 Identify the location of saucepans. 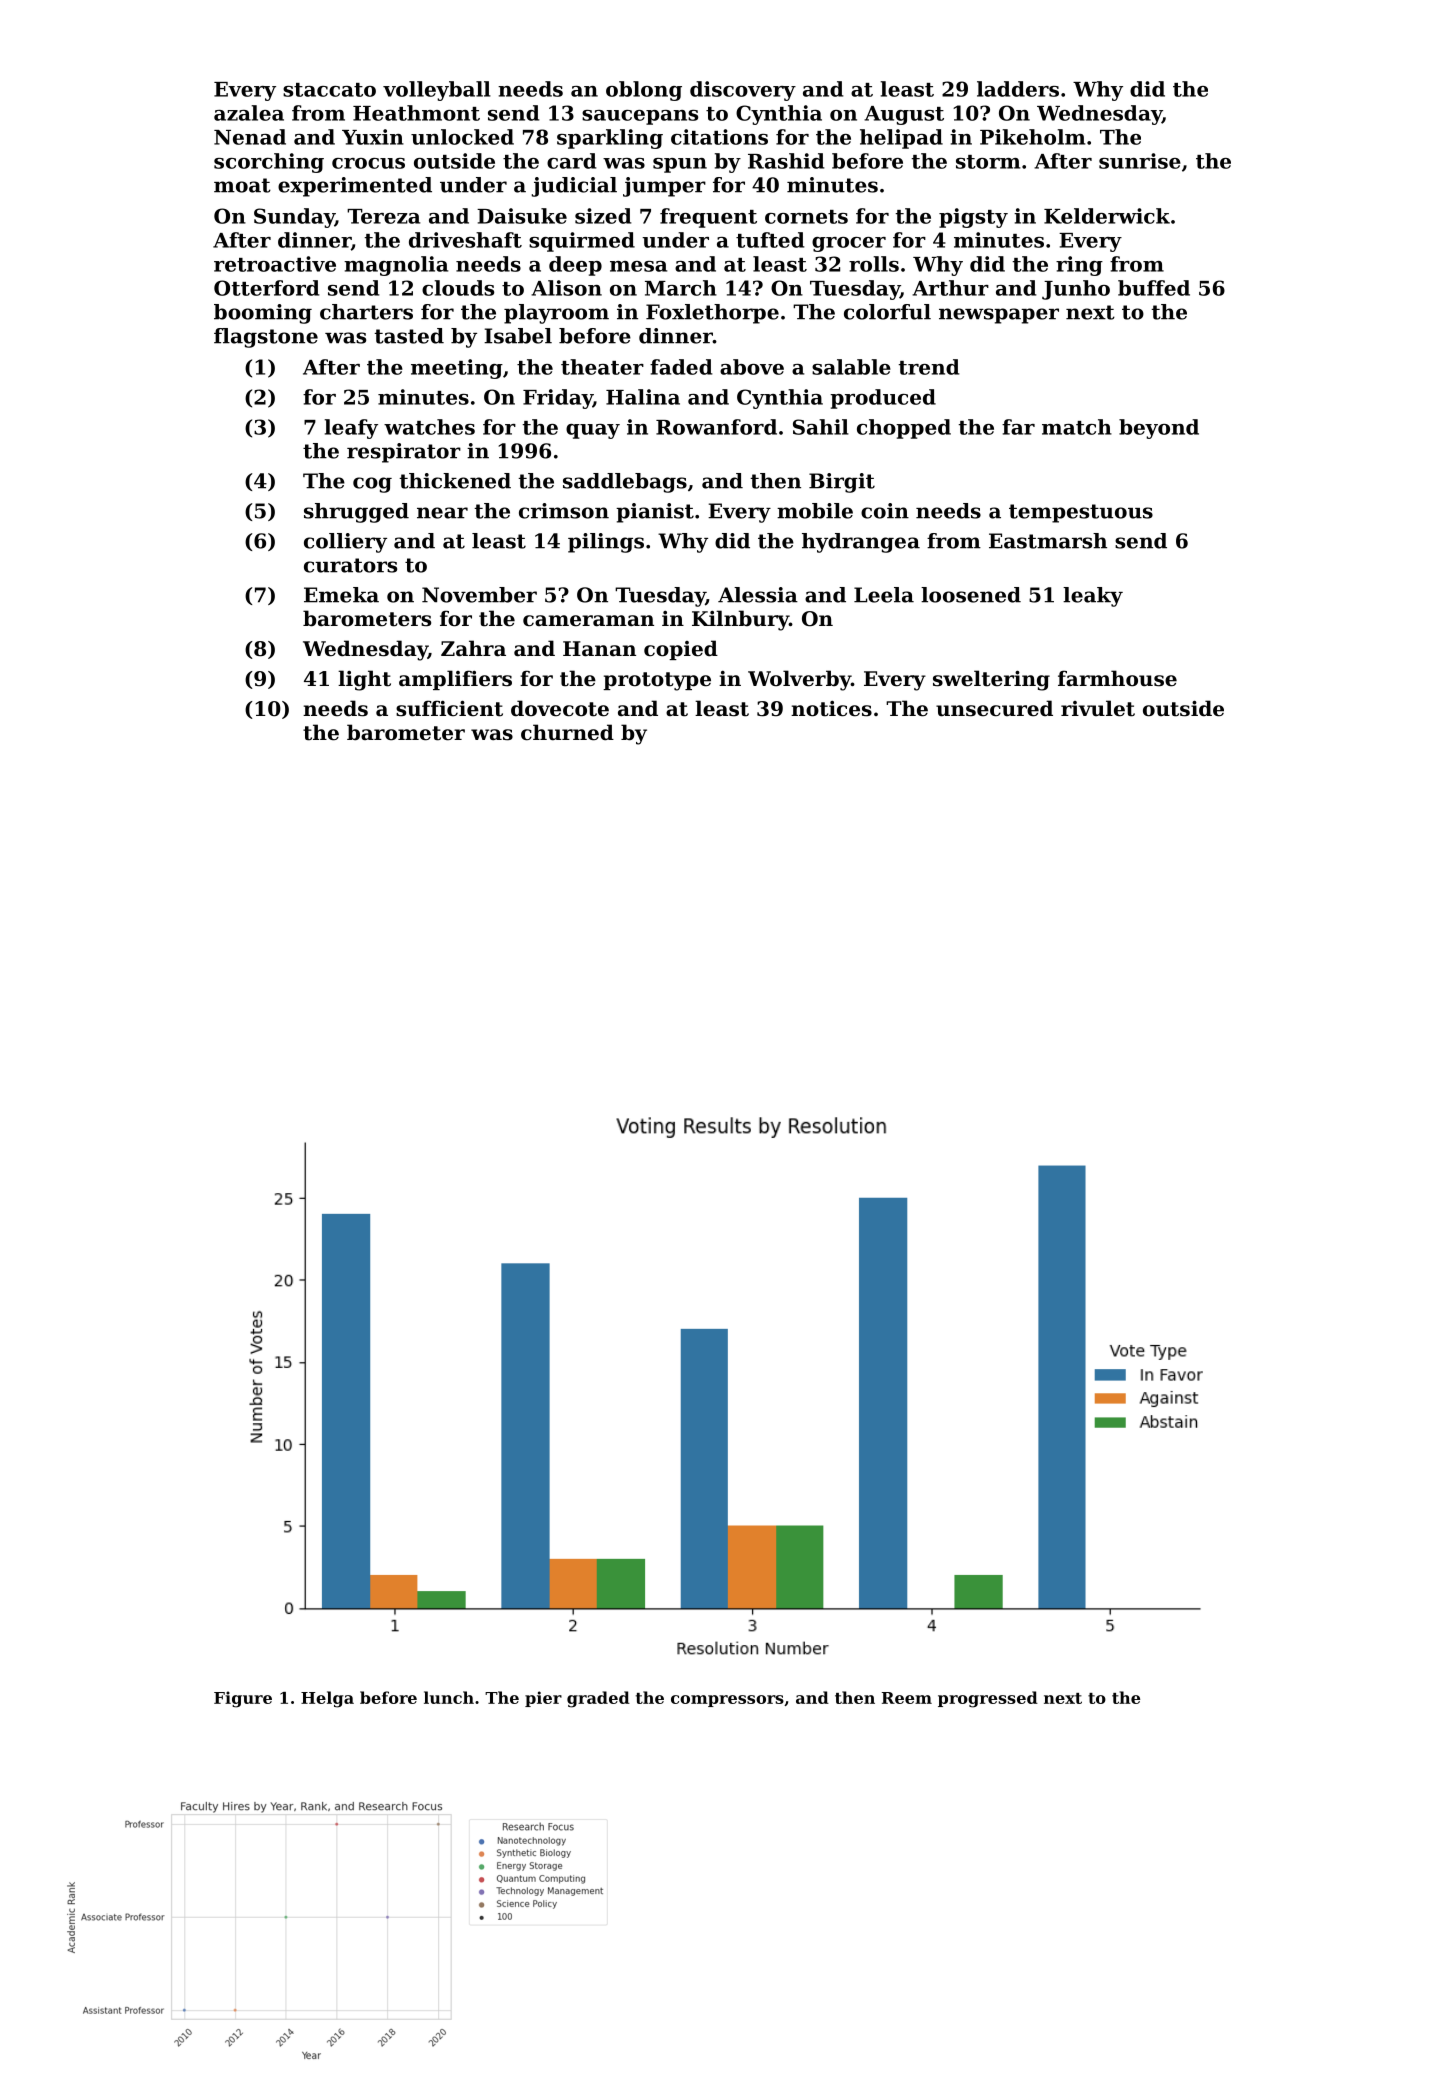
(640, 117).
